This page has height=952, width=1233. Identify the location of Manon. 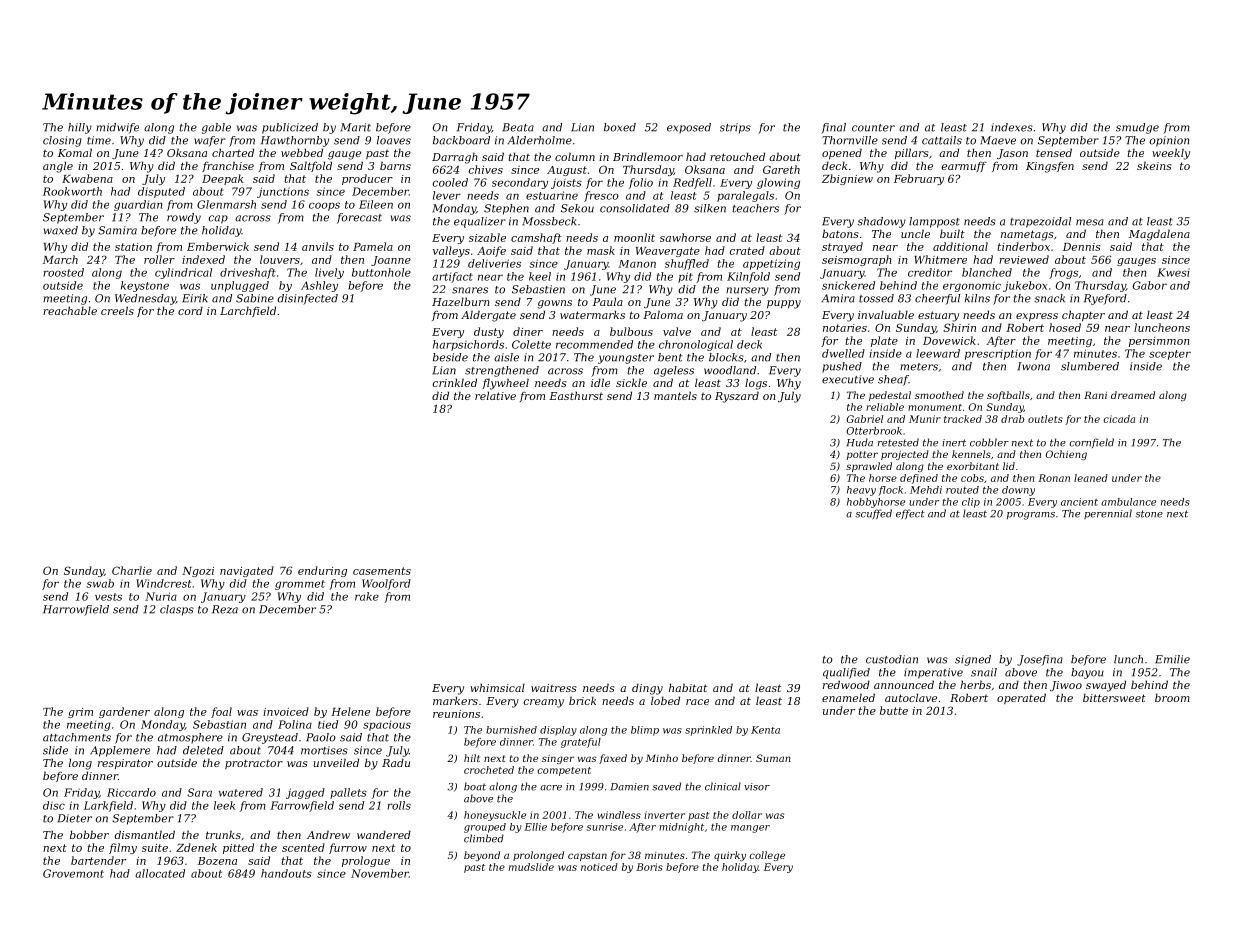
(637, 264).
